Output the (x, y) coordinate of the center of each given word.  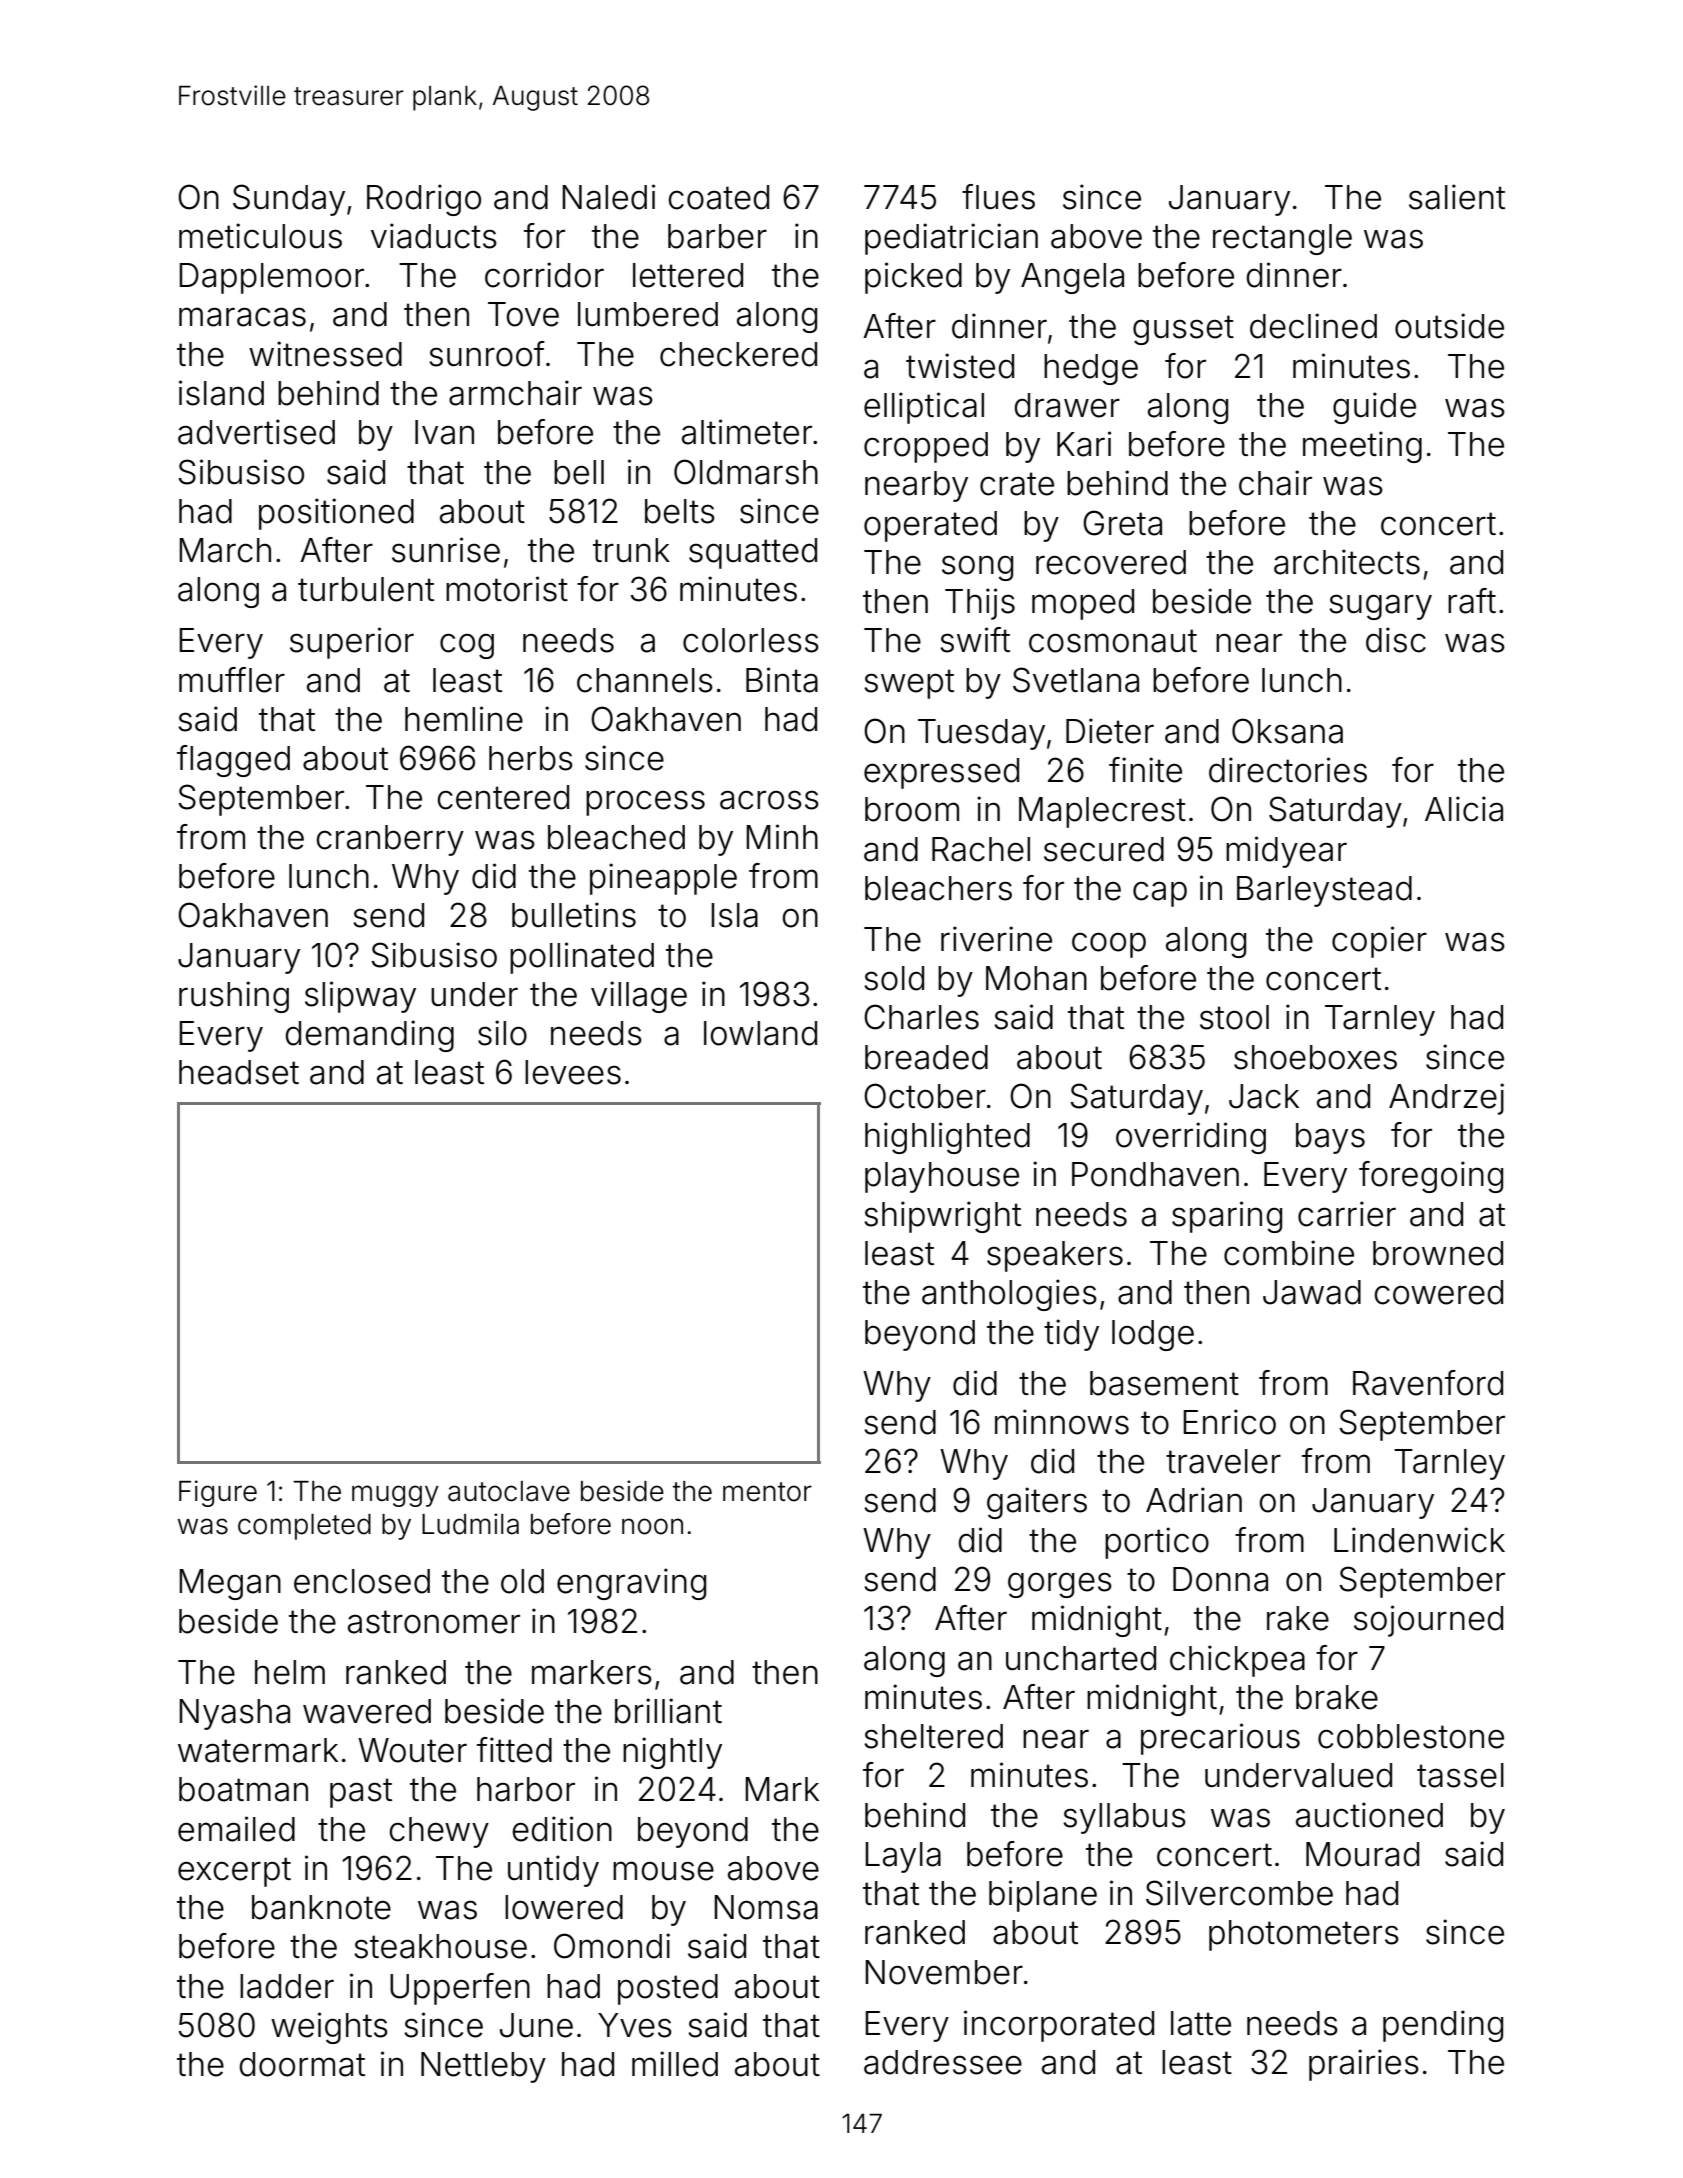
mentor (767, 1492)
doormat (302, 2064)
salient (1457, 197)
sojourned (1428, 1621)
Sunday (289, 200)
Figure (218, 1493)
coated (718, 197)
